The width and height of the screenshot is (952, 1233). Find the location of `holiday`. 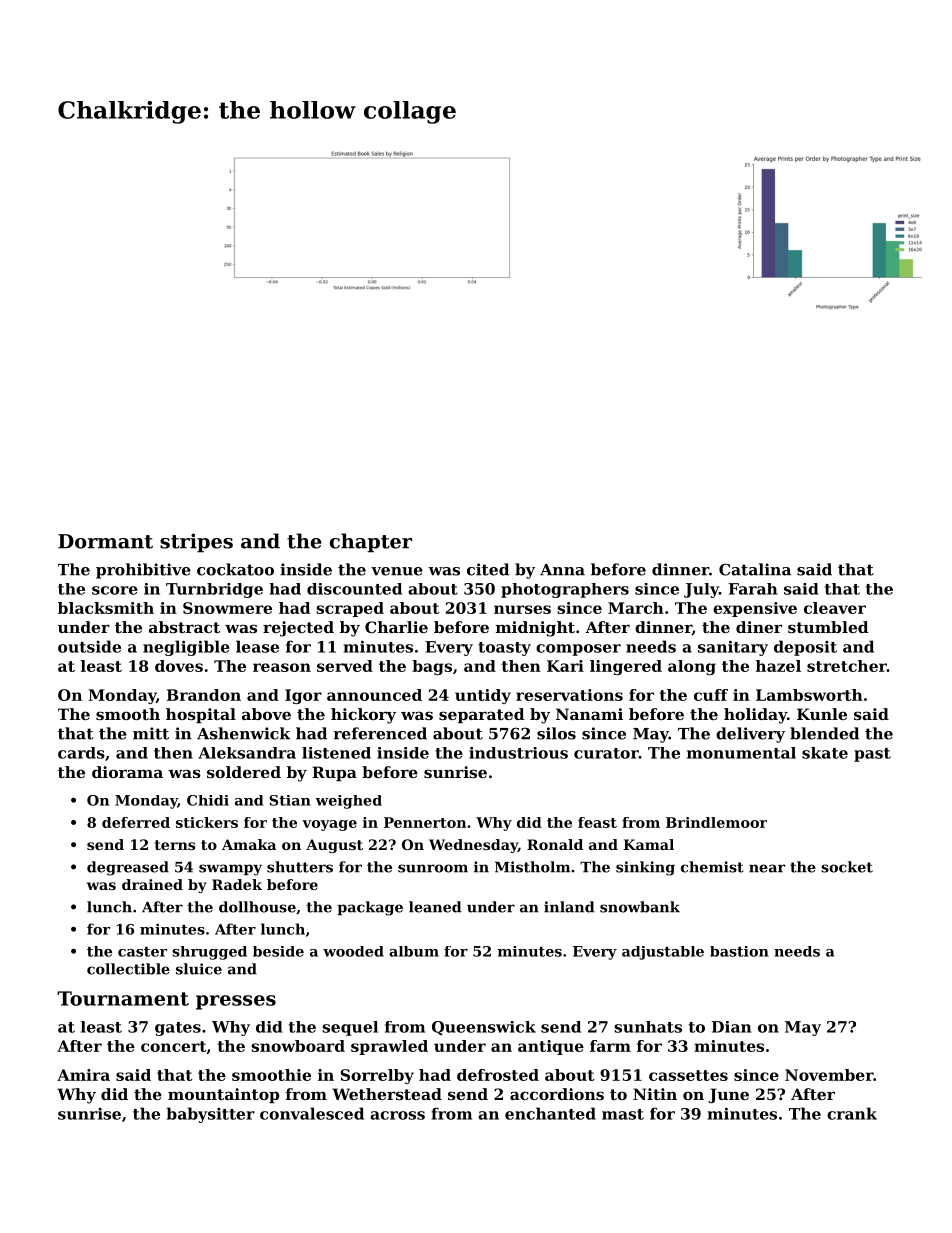

holiday is located at coordinates (755, 716).
